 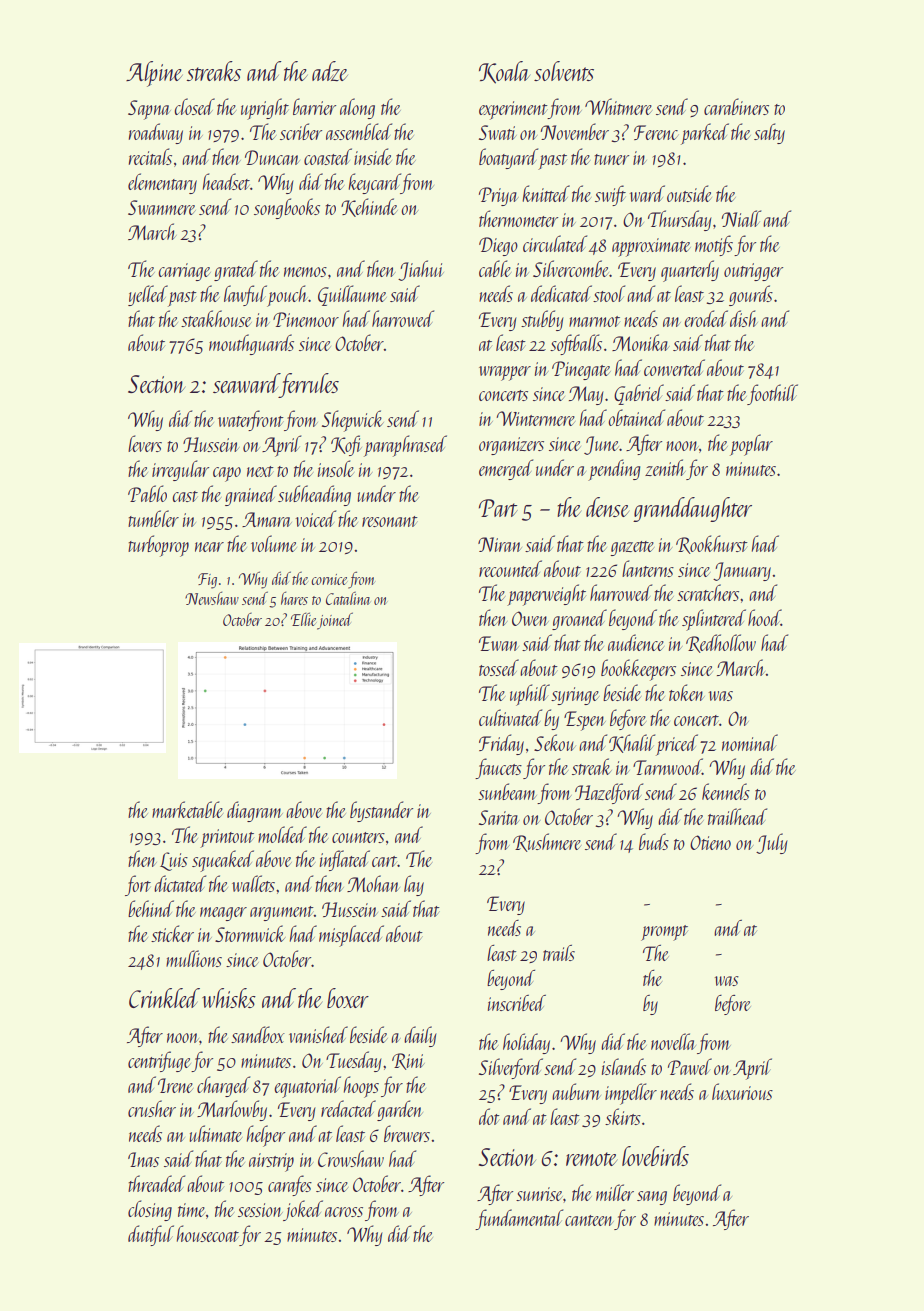 What do you see at coordinates (692, 509) in the page?
I see `granddaughter` at bounding box center [692, 509].
